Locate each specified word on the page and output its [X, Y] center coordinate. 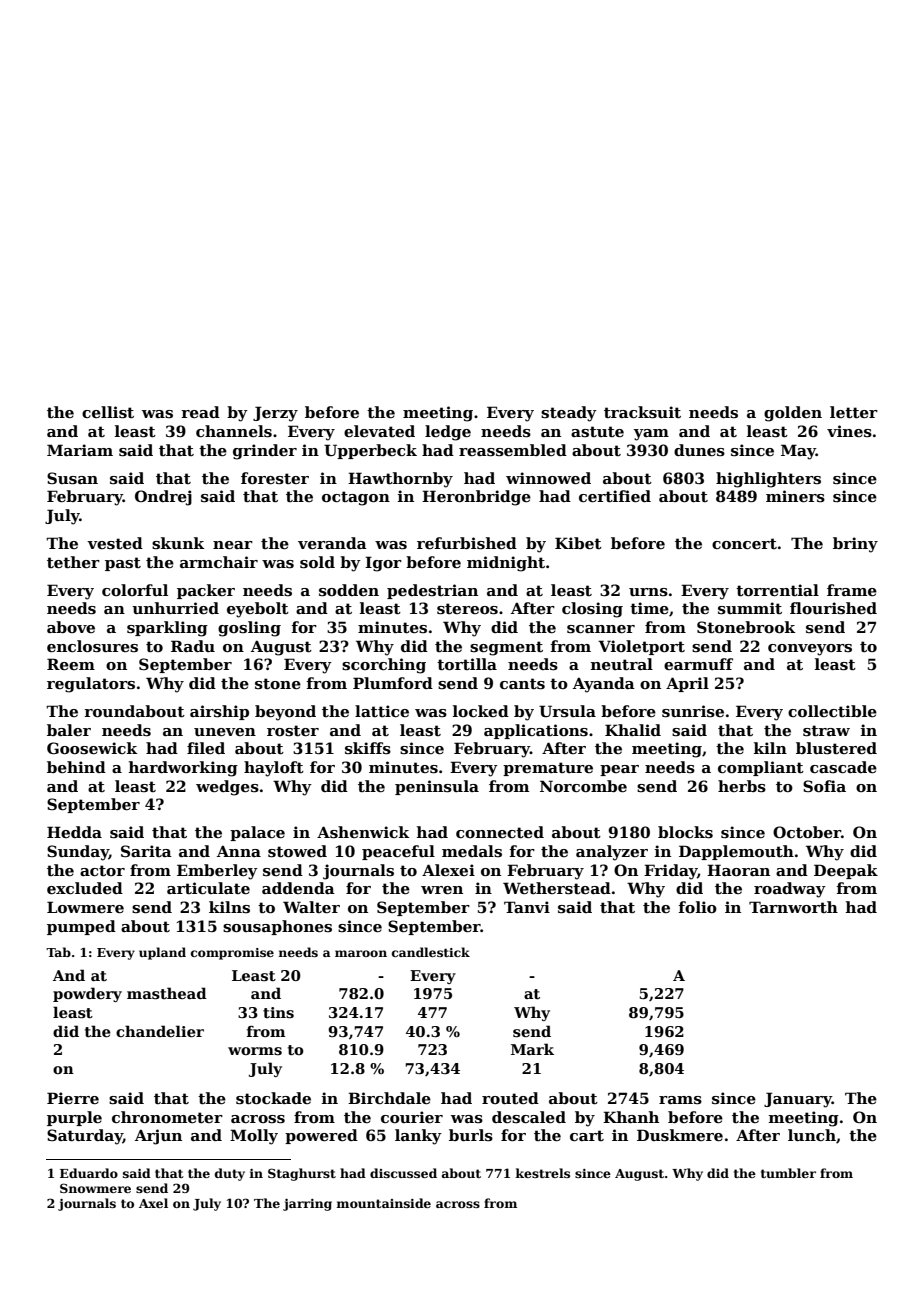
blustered [836, 748]
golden [793, 414]
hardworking [183, 769]
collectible [832, 711]
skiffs [368, 748]
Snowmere [95, 1188]
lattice [382, 711]
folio [697, 907]
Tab [58, 952]
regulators [91, 685]
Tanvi [527, 907]
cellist [108, 412]
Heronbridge [476, 498]
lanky [418, 1137]
